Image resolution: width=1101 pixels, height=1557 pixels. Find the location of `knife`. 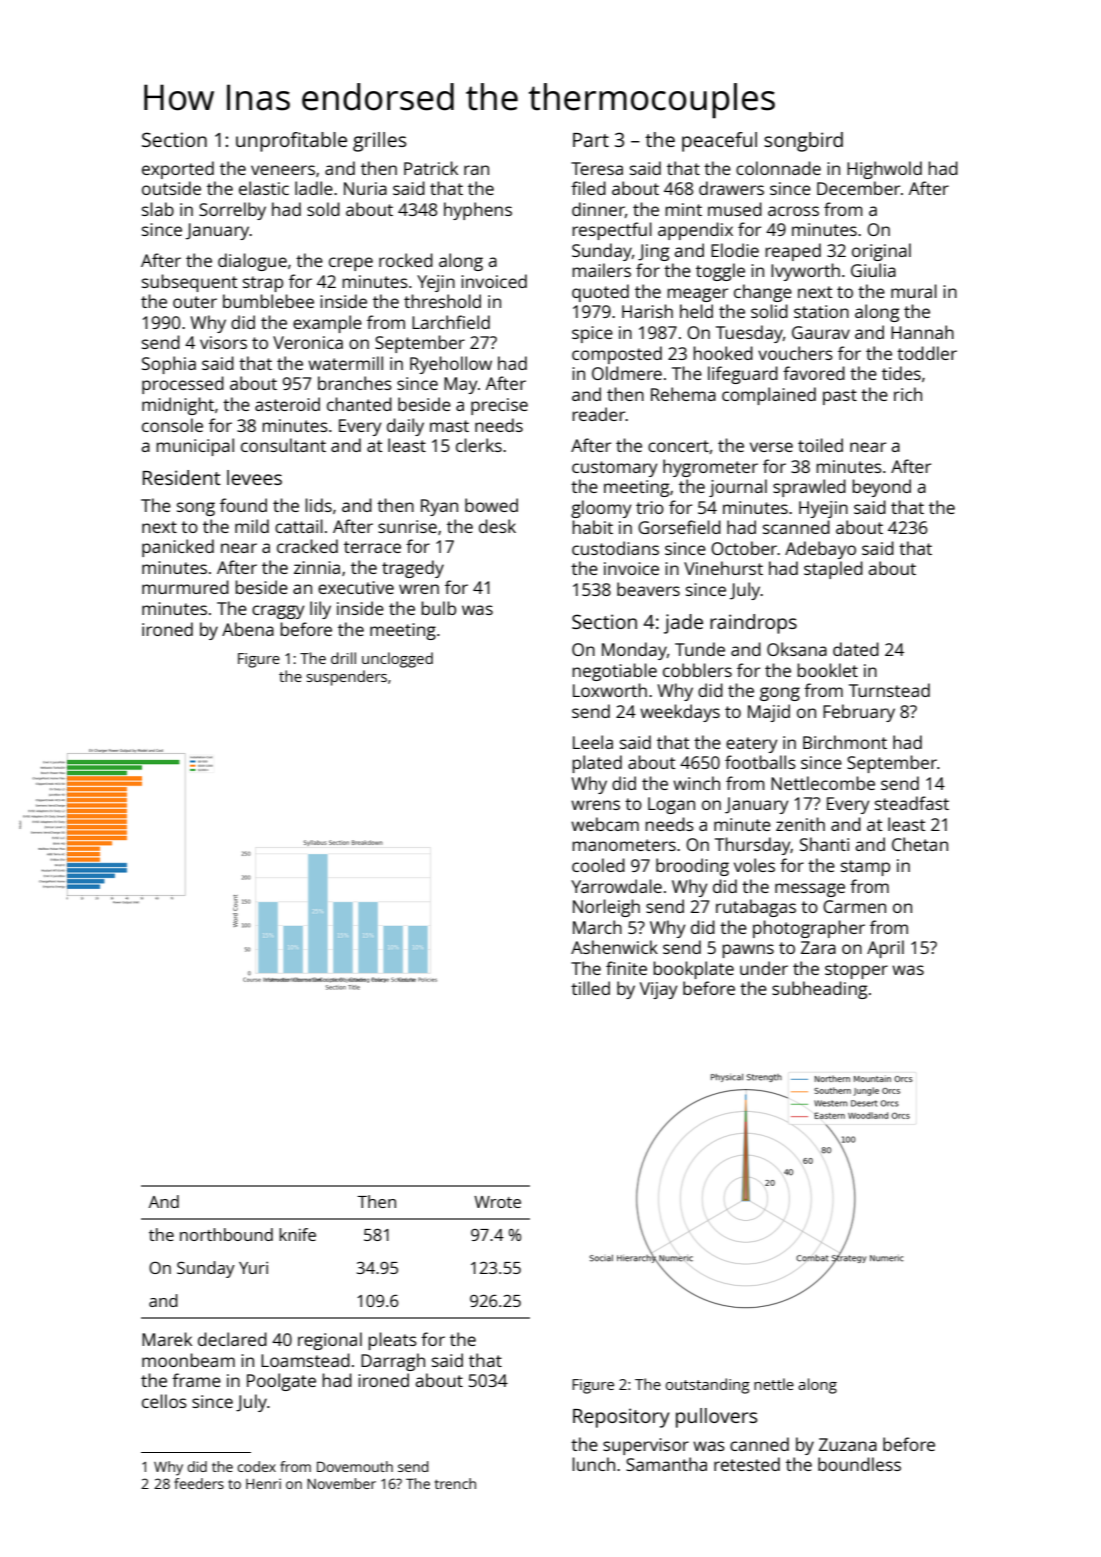

knife is located at coordinates (297, 1234).
